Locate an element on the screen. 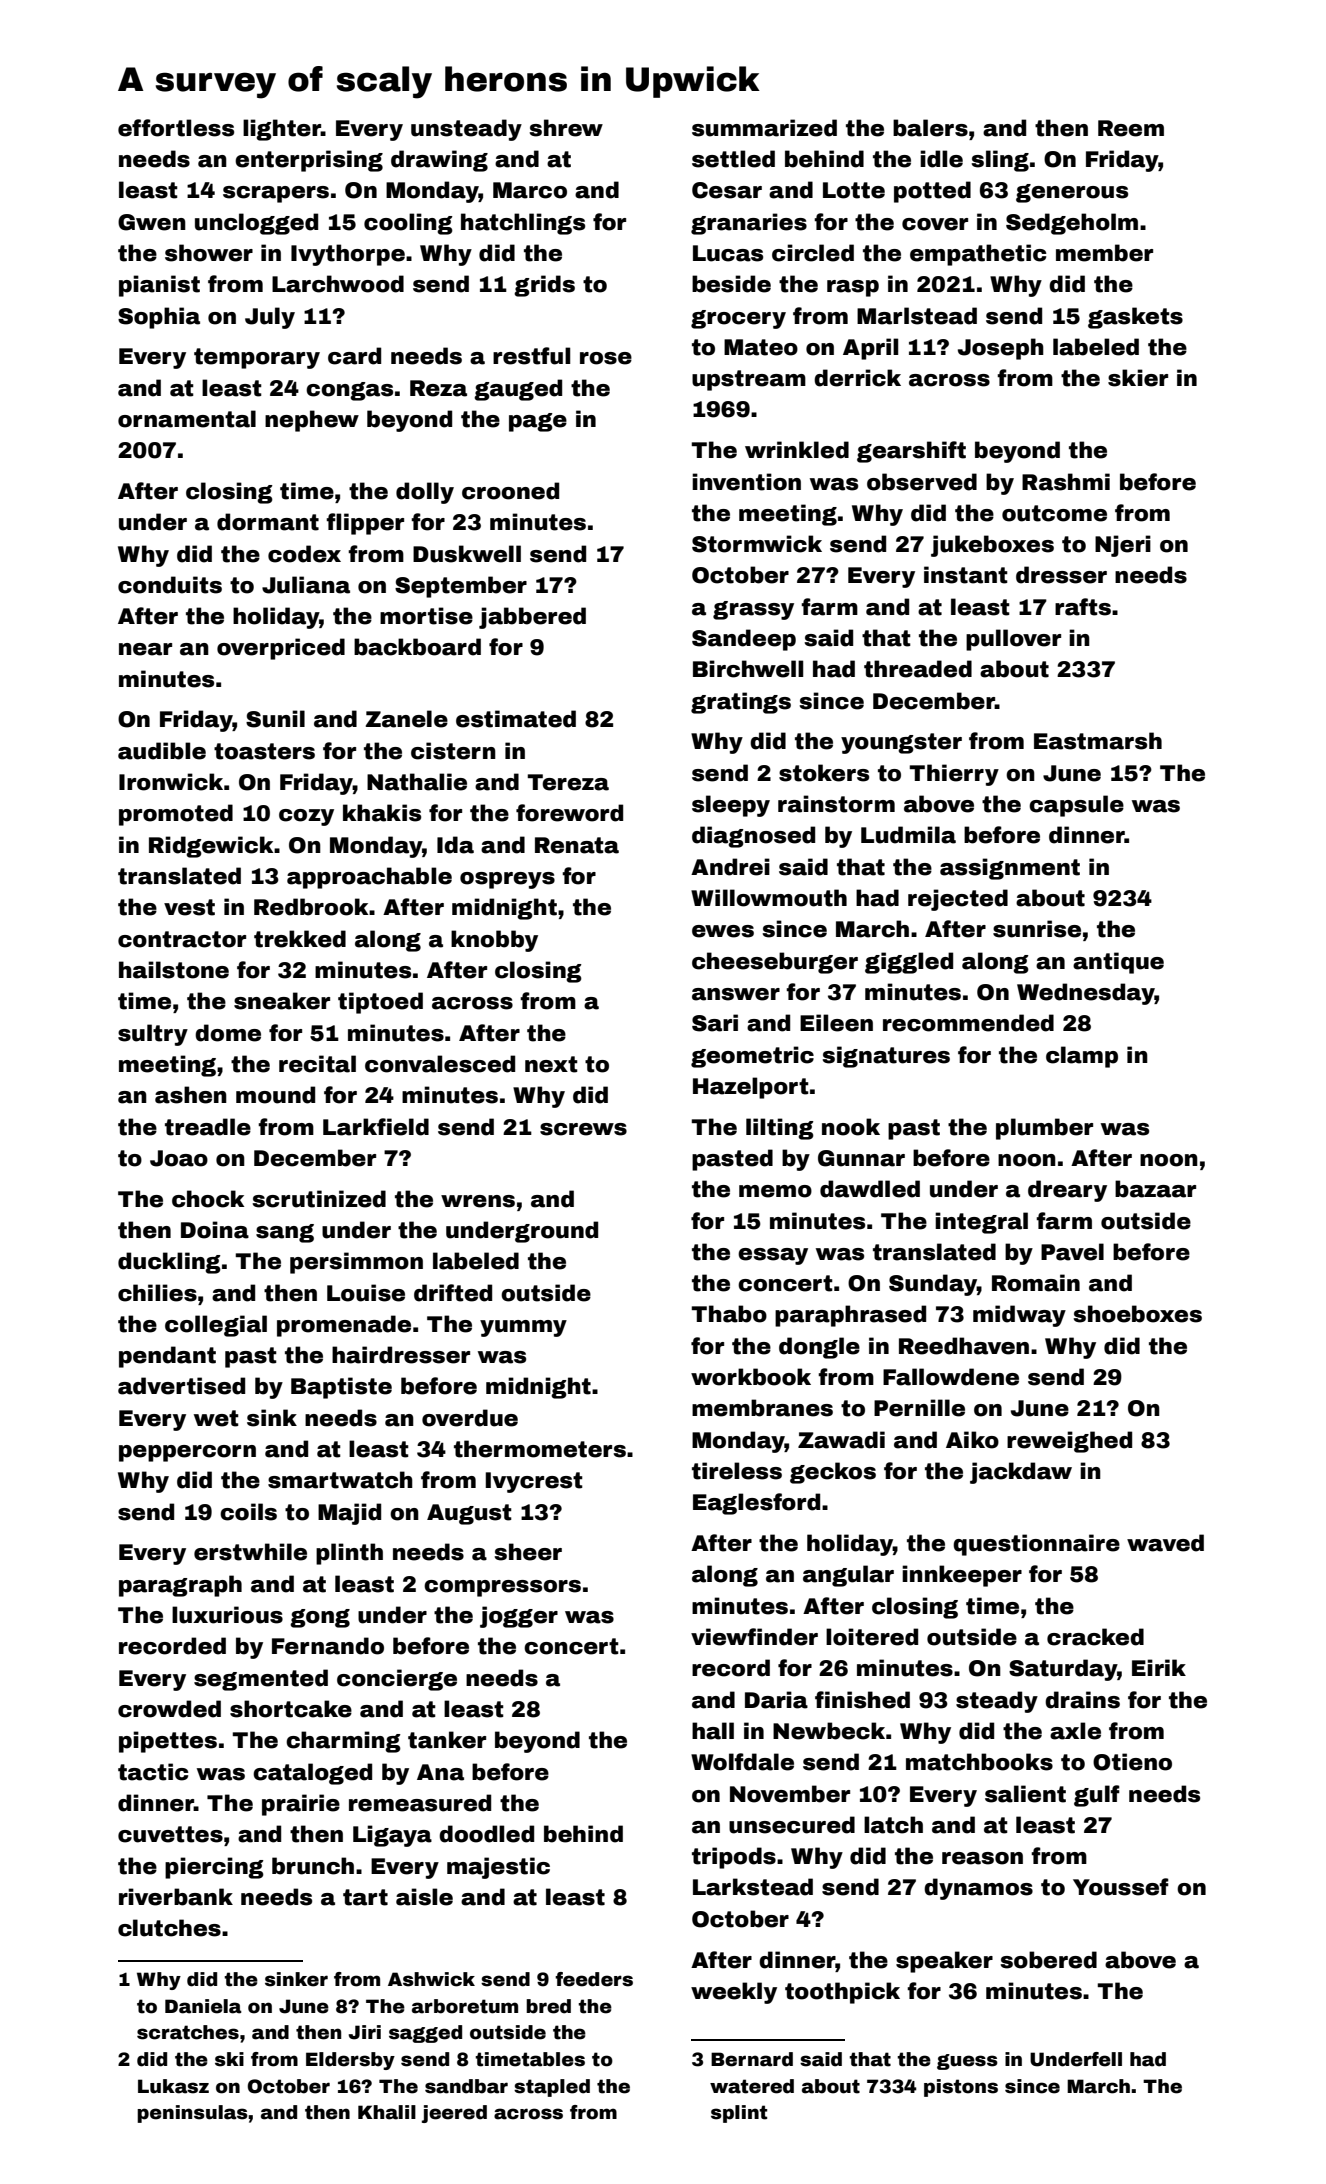  waved is located at coordinates (1165, 1543).
